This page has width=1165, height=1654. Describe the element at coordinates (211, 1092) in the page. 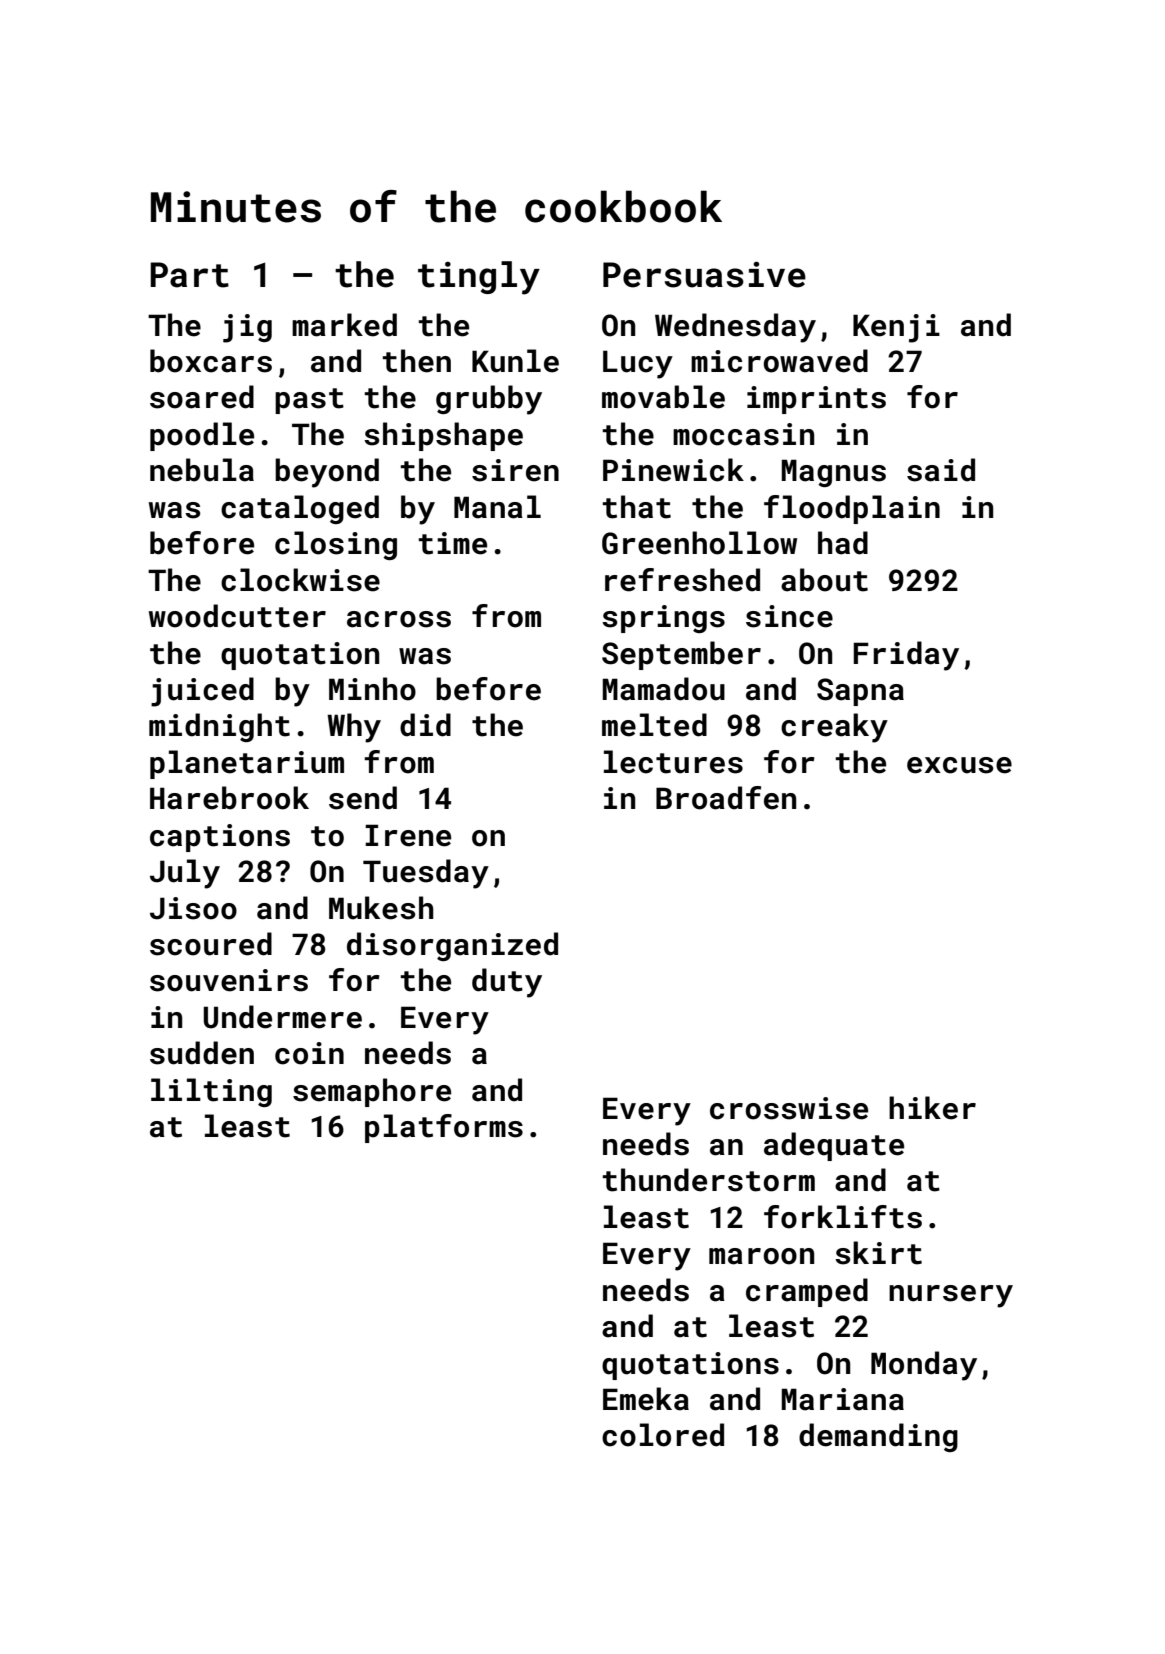

I see `lilting` at that location.
